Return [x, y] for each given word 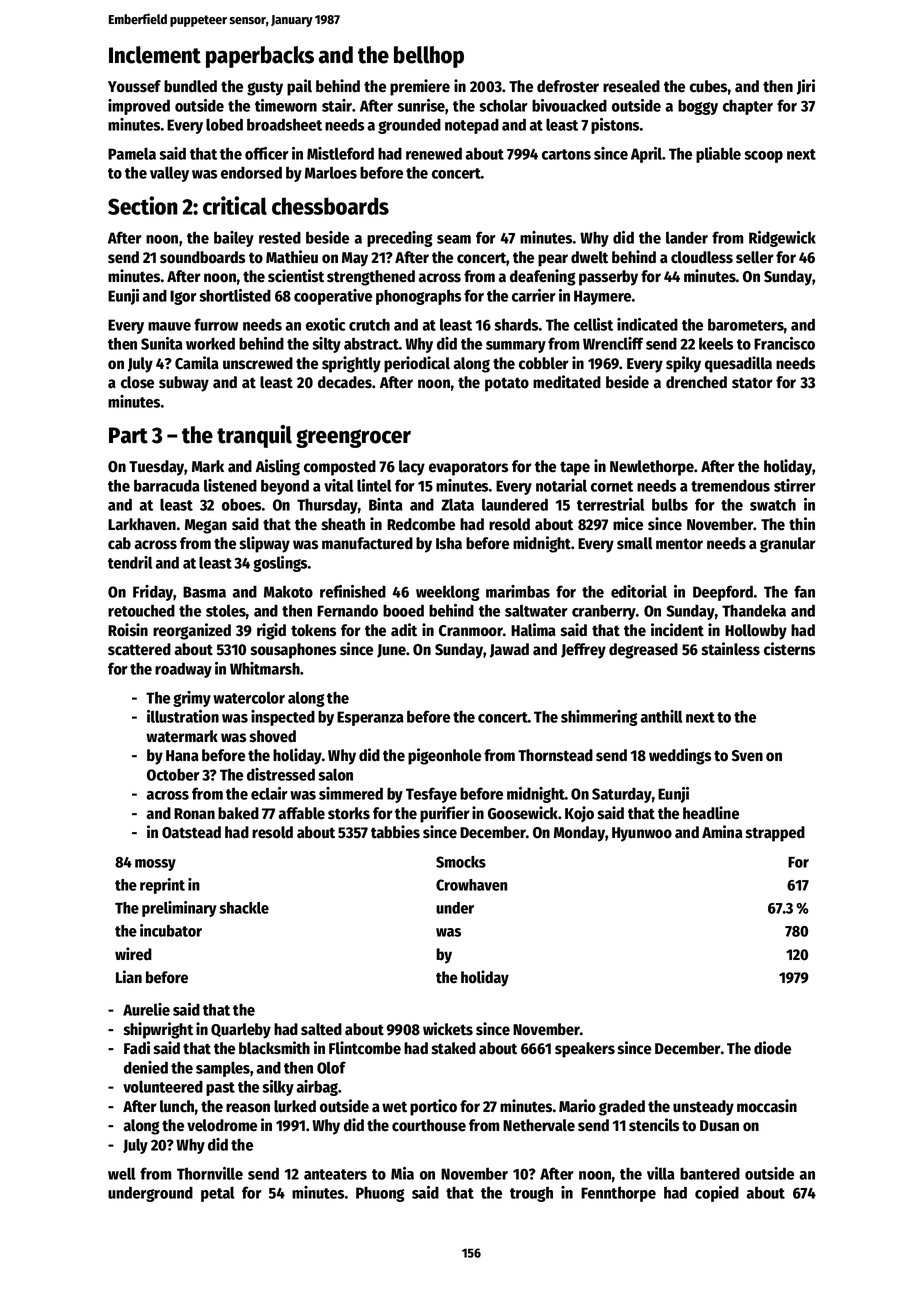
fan [804, 591]
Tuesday [157, 468]
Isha [449, 543]
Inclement [155, 55]
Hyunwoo [642, 834]
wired [133, 954]
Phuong [380, 1194]
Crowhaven [471, 885]
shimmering [599, 718]
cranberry [604, 612]
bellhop [429, 57]
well [121, 1173]
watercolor [249, 698]
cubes [708, 86]
